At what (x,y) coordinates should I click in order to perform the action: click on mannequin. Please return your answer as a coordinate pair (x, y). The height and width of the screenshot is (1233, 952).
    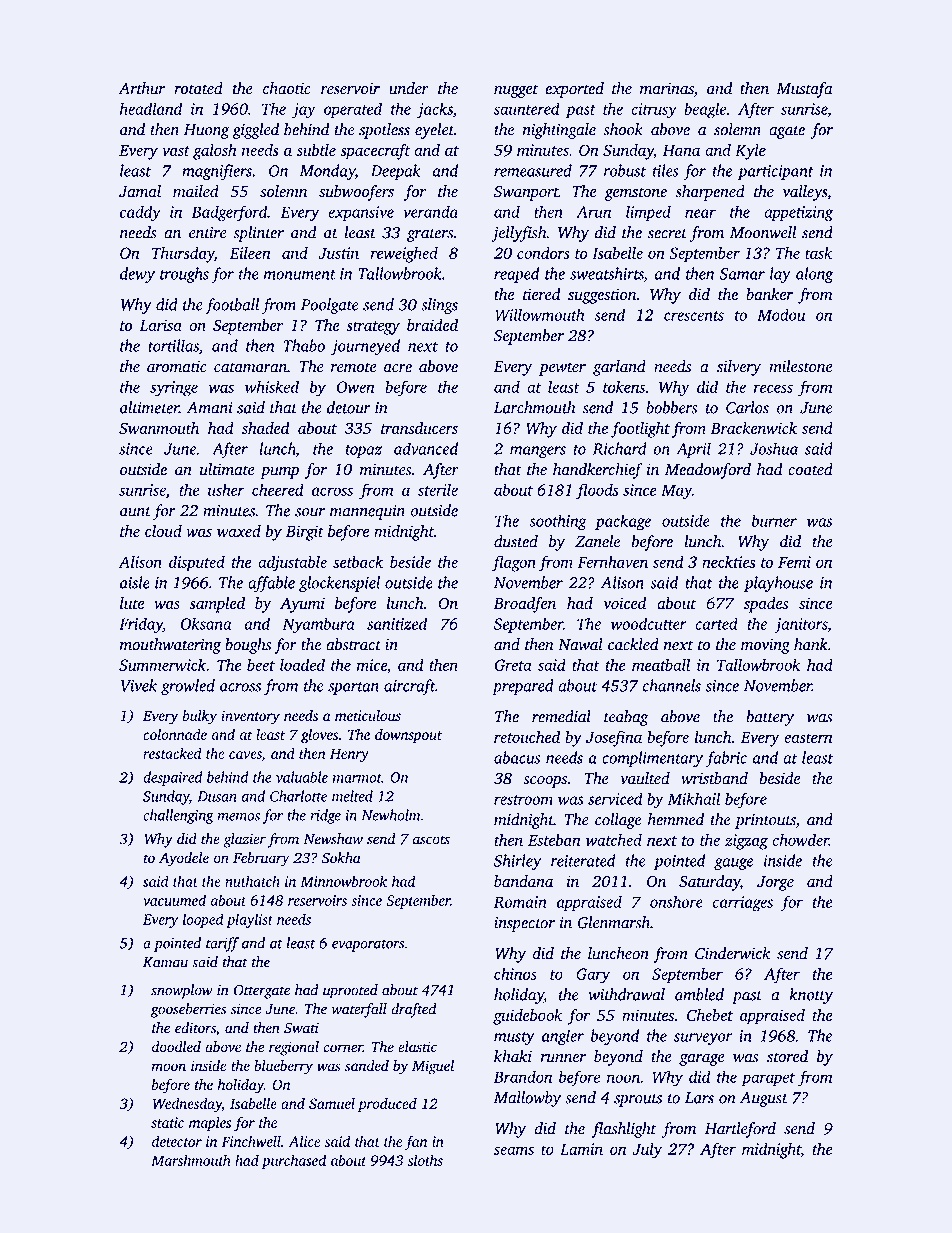
    Looking at the image, I should click on (367, 512).
